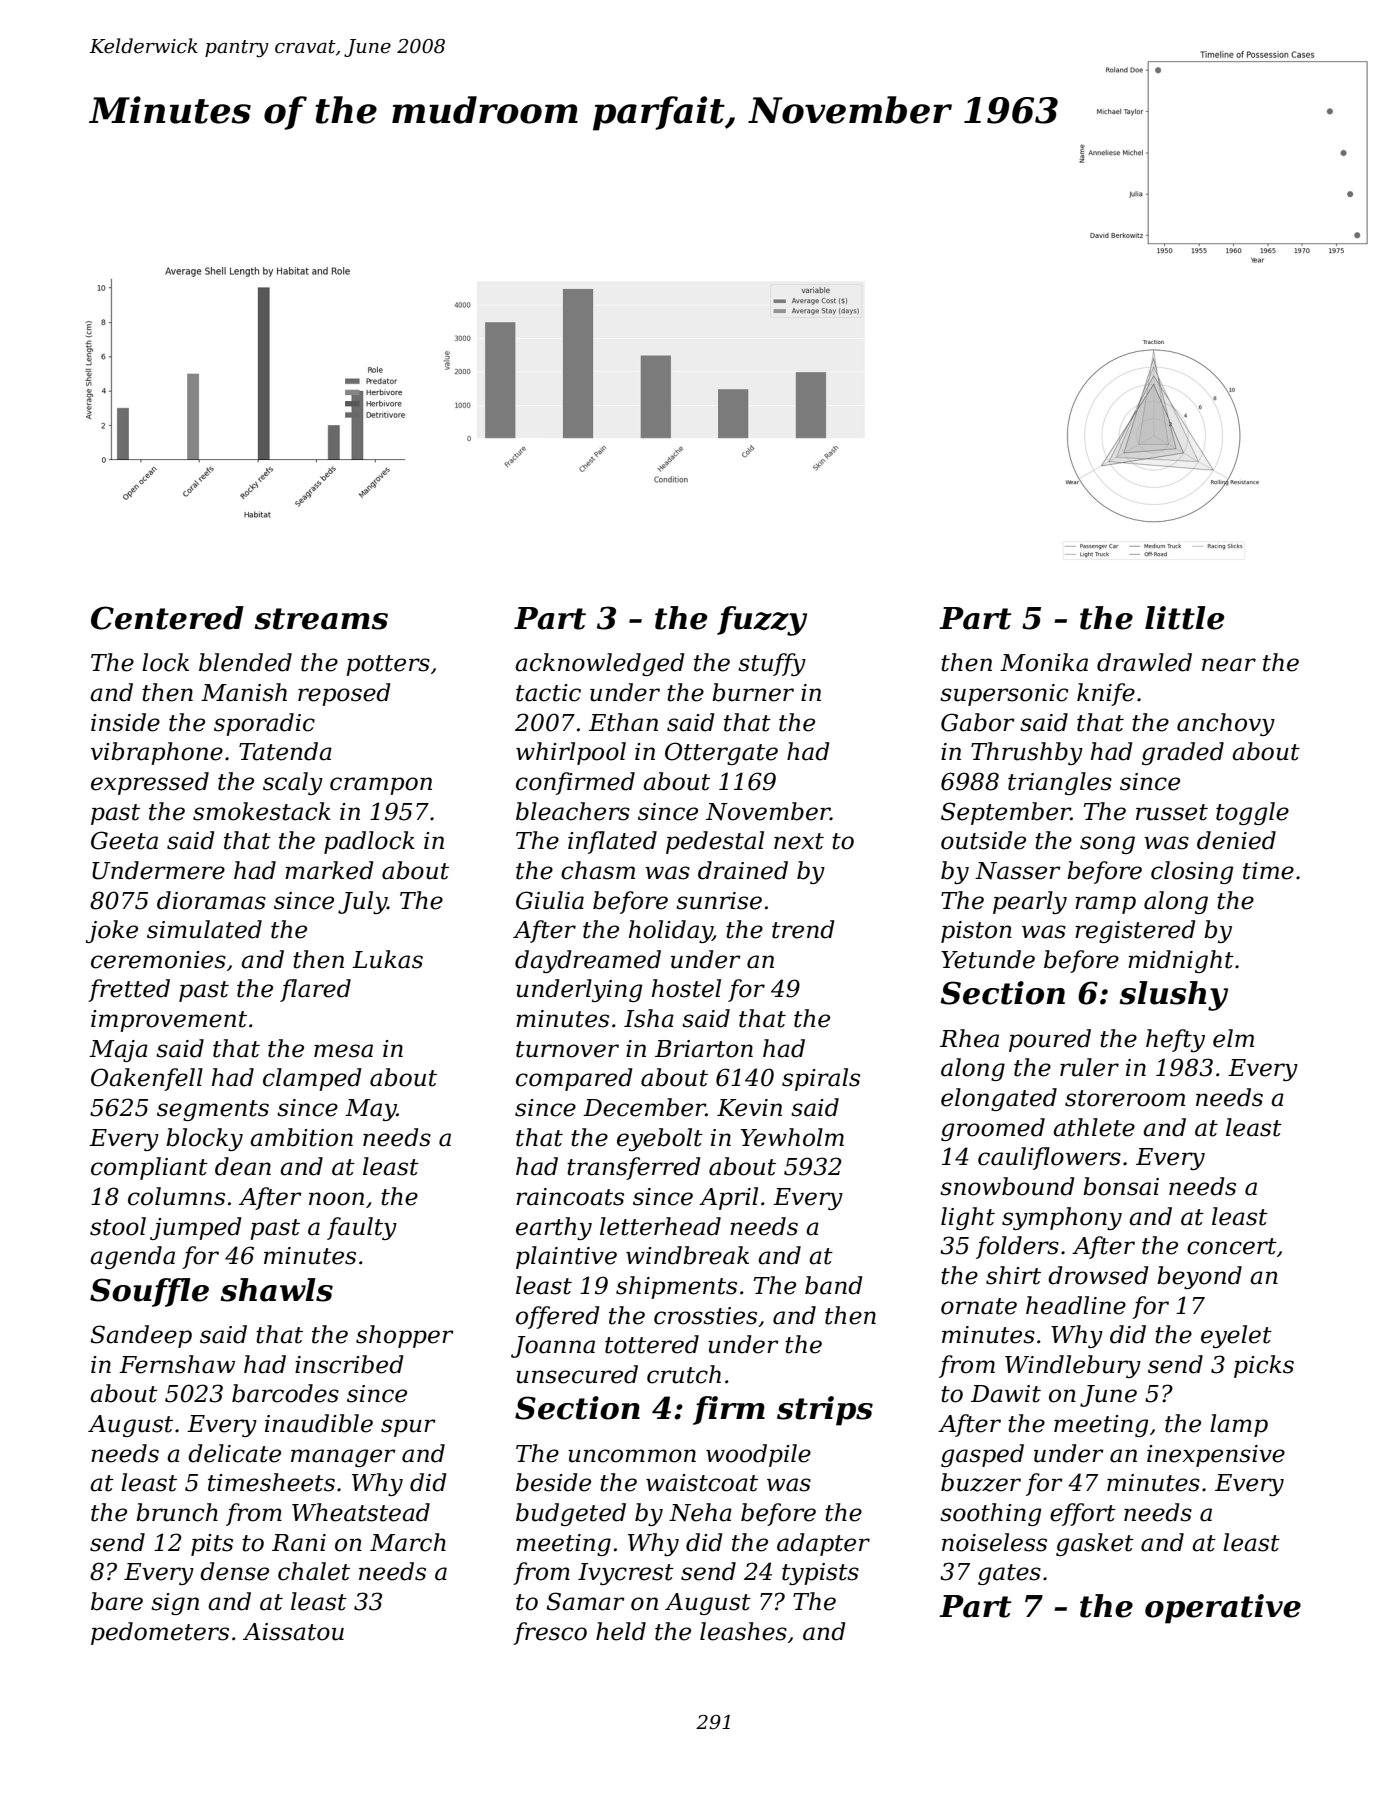  What do you see at coordinates (1181, 961) in the screenshot?
I see `midnight` at bounding box center [1181, 961].
